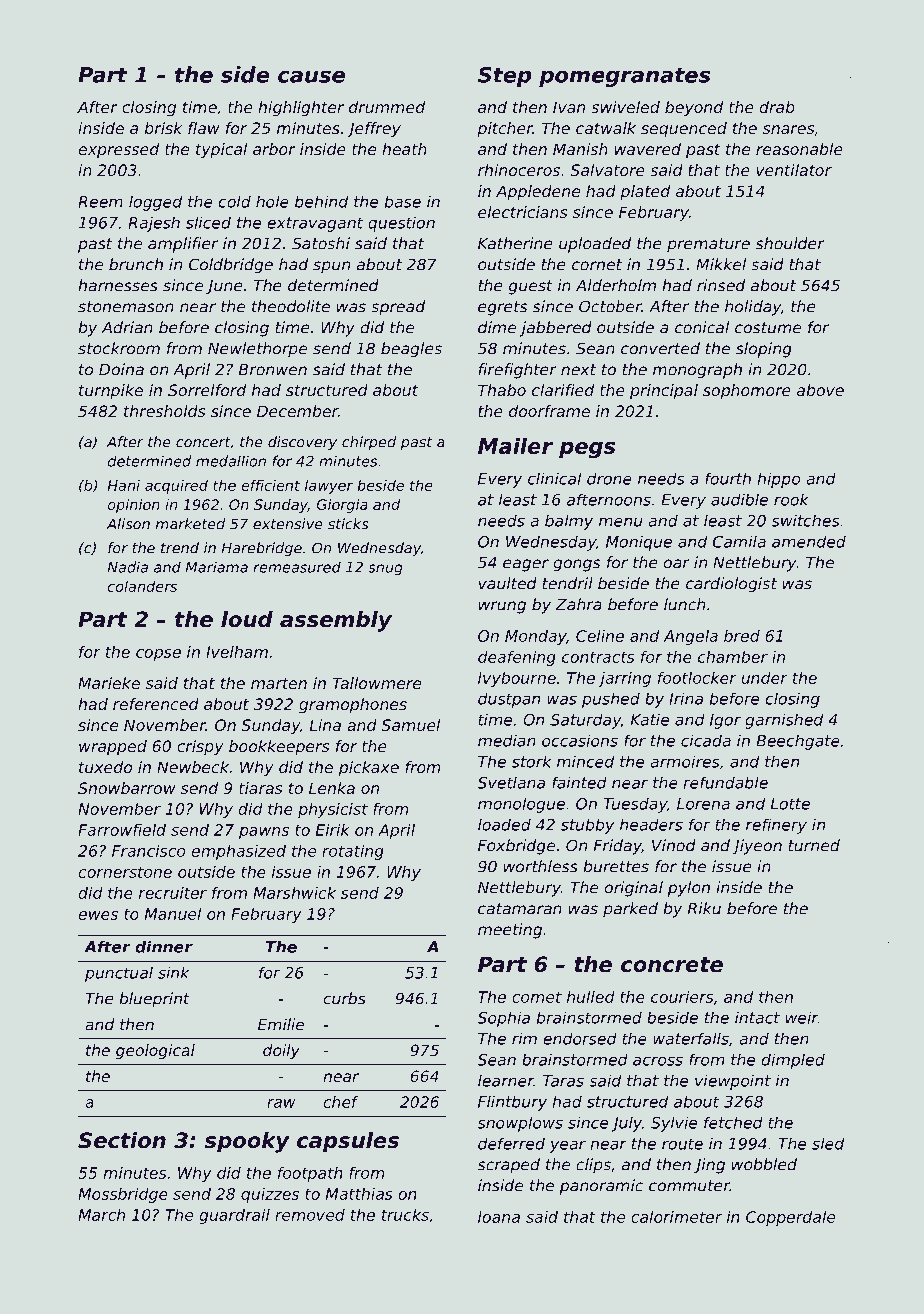 The height and width of the document is (1314, 924). What do you see at coordinates (122, 1140) in the document?
I see `Section` at bounding box center [122, 1140].
